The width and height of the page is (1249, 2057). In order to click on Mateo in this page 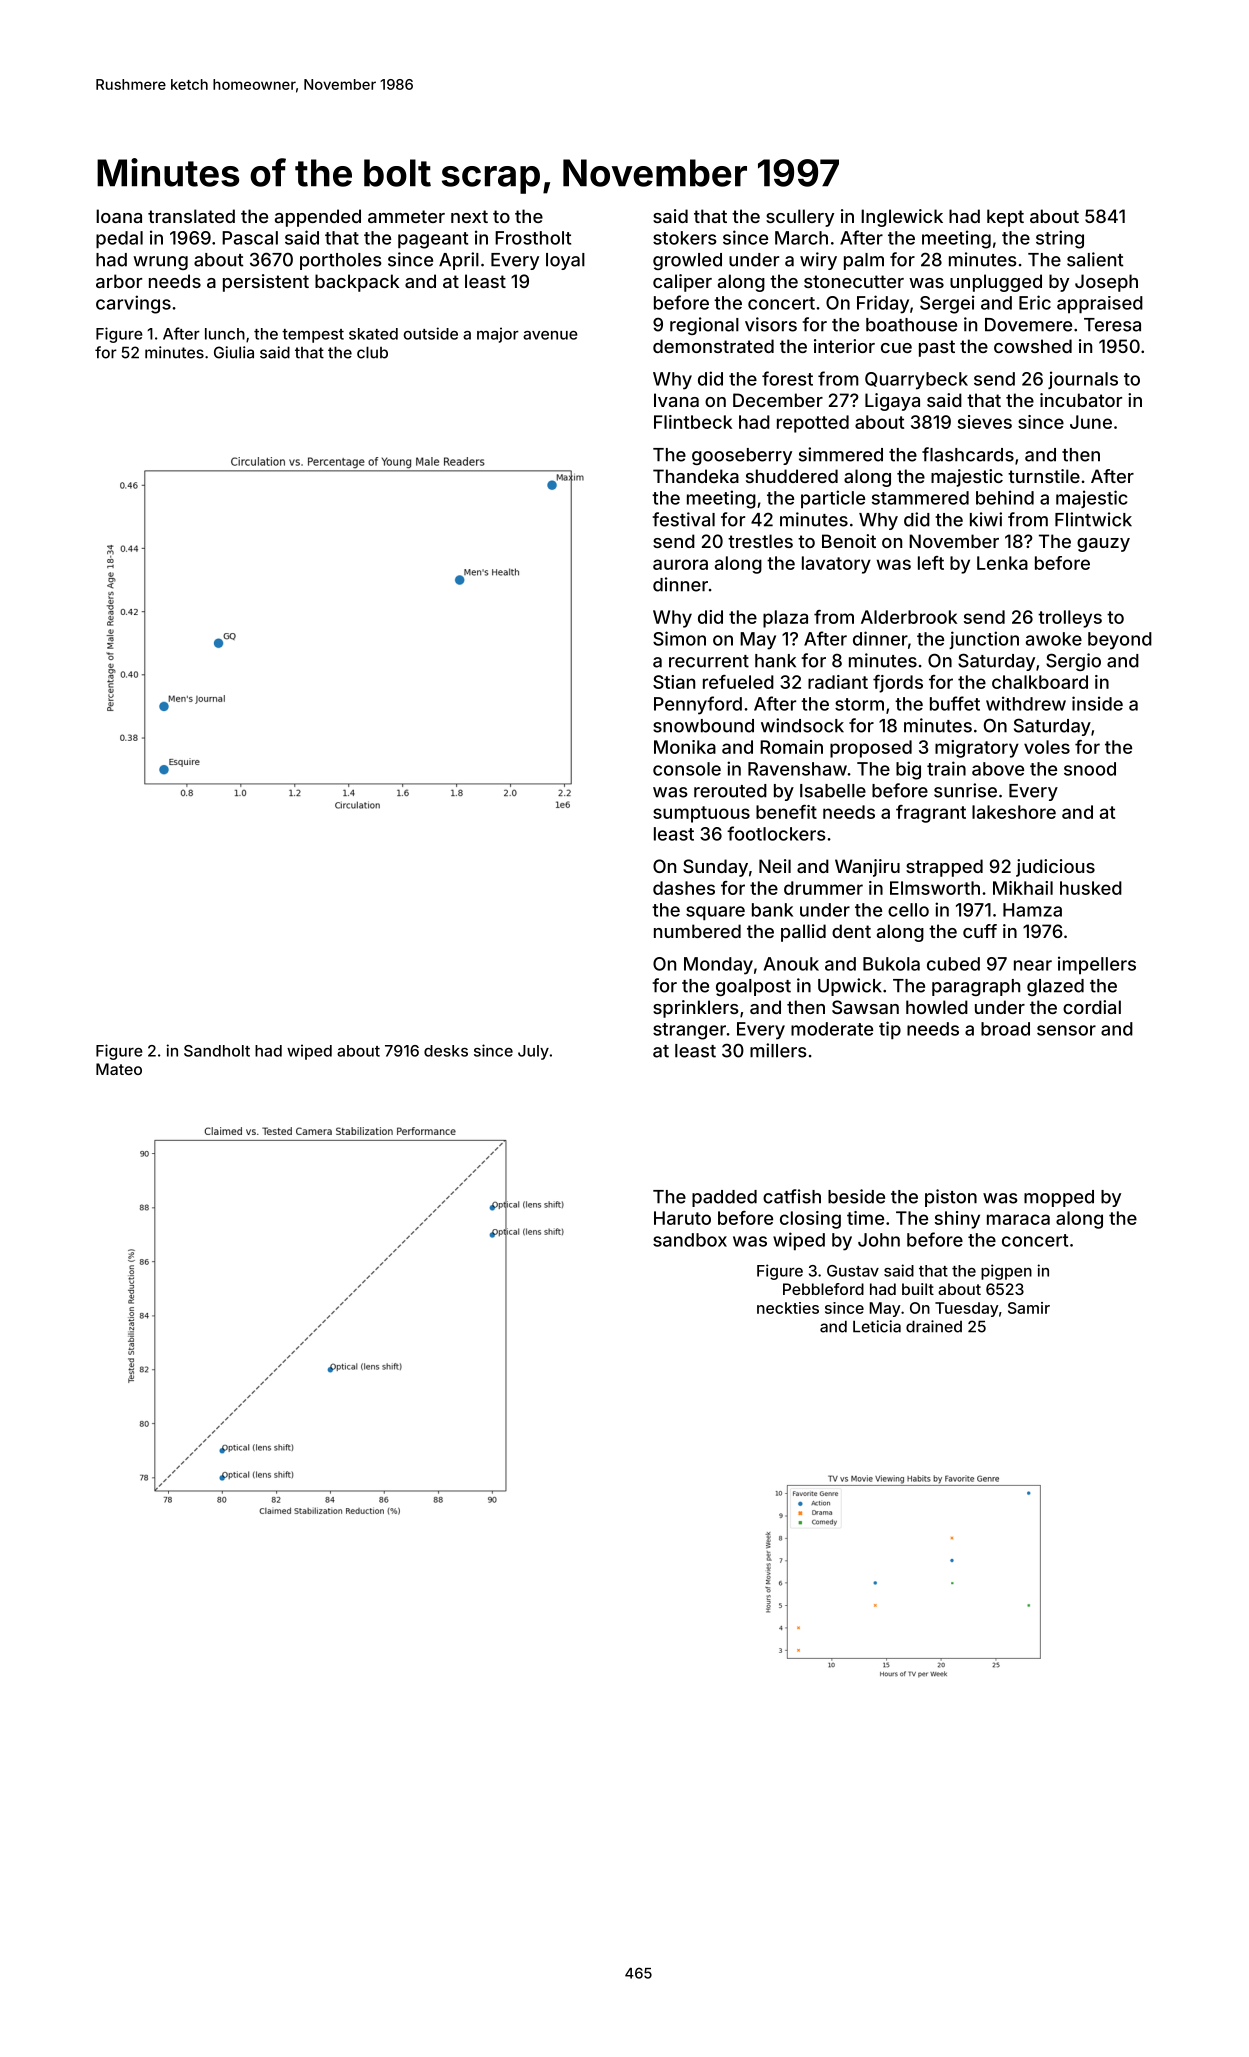, I will do `click(119, 1069)`.
